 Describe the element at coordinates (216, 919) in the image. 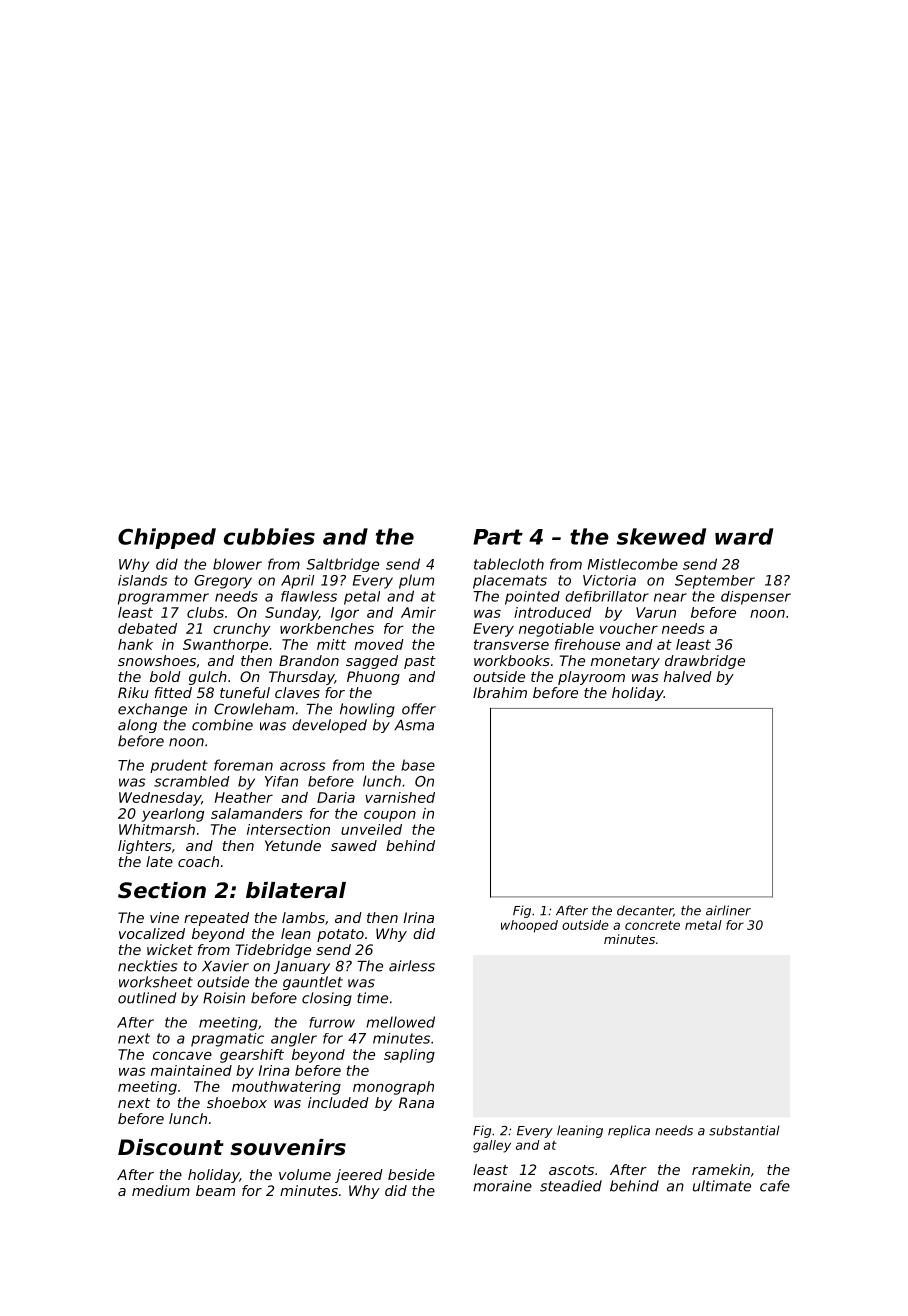

I see `repeated` at that location.
